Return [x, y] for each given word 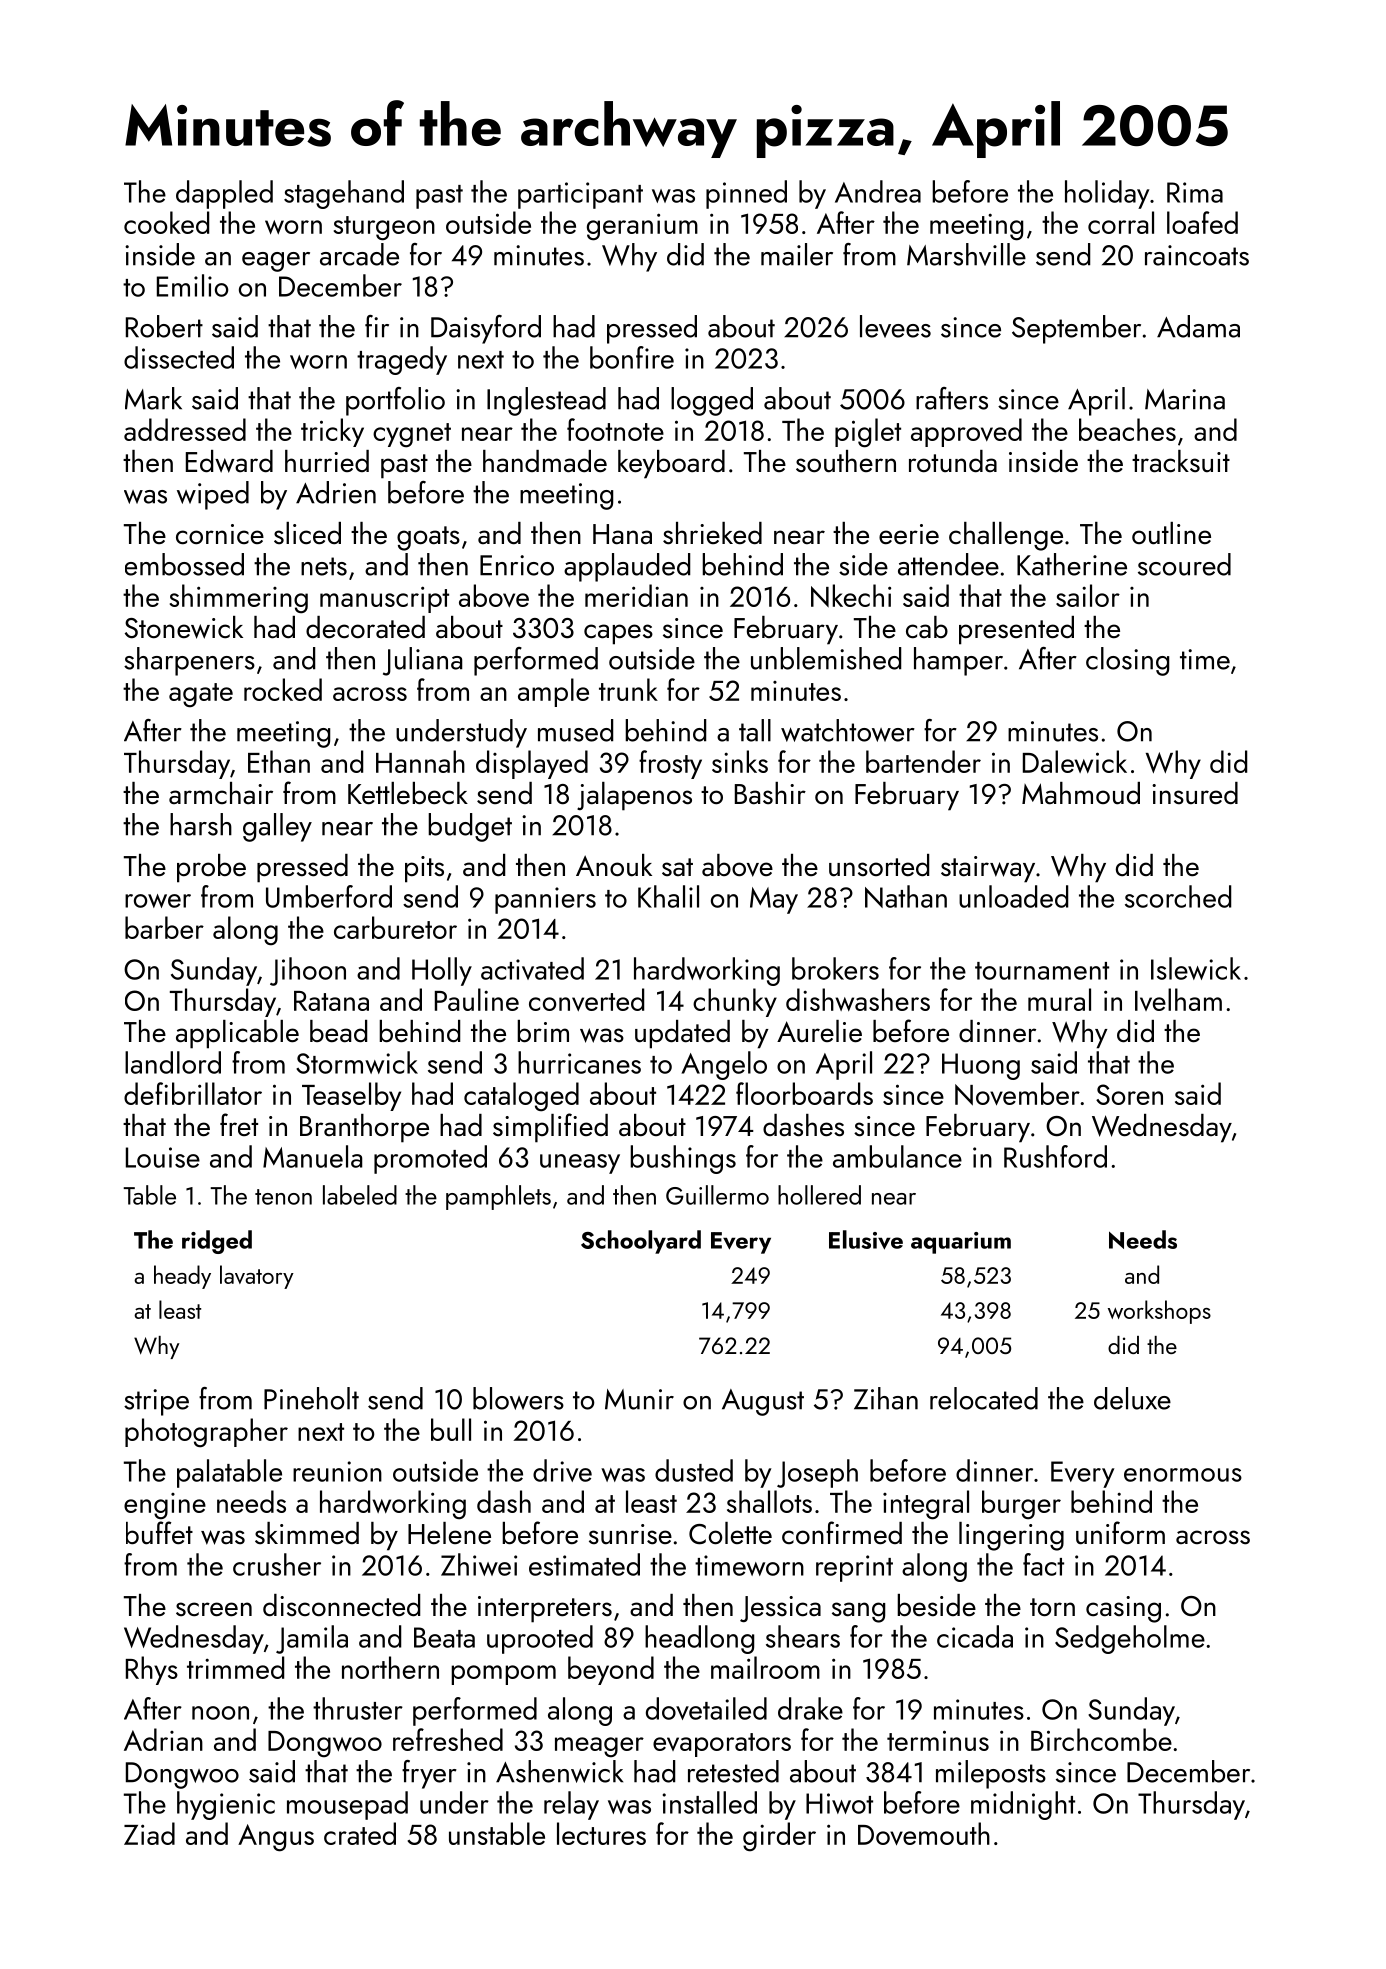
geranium [642, 227]
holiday [1107, 194]
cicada [975, 1636]
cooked [166, 222]
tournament [1042, 971]
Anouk [614, 865]
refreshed [448, 1739]
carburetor [395, 927]
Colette [730, 1533]
